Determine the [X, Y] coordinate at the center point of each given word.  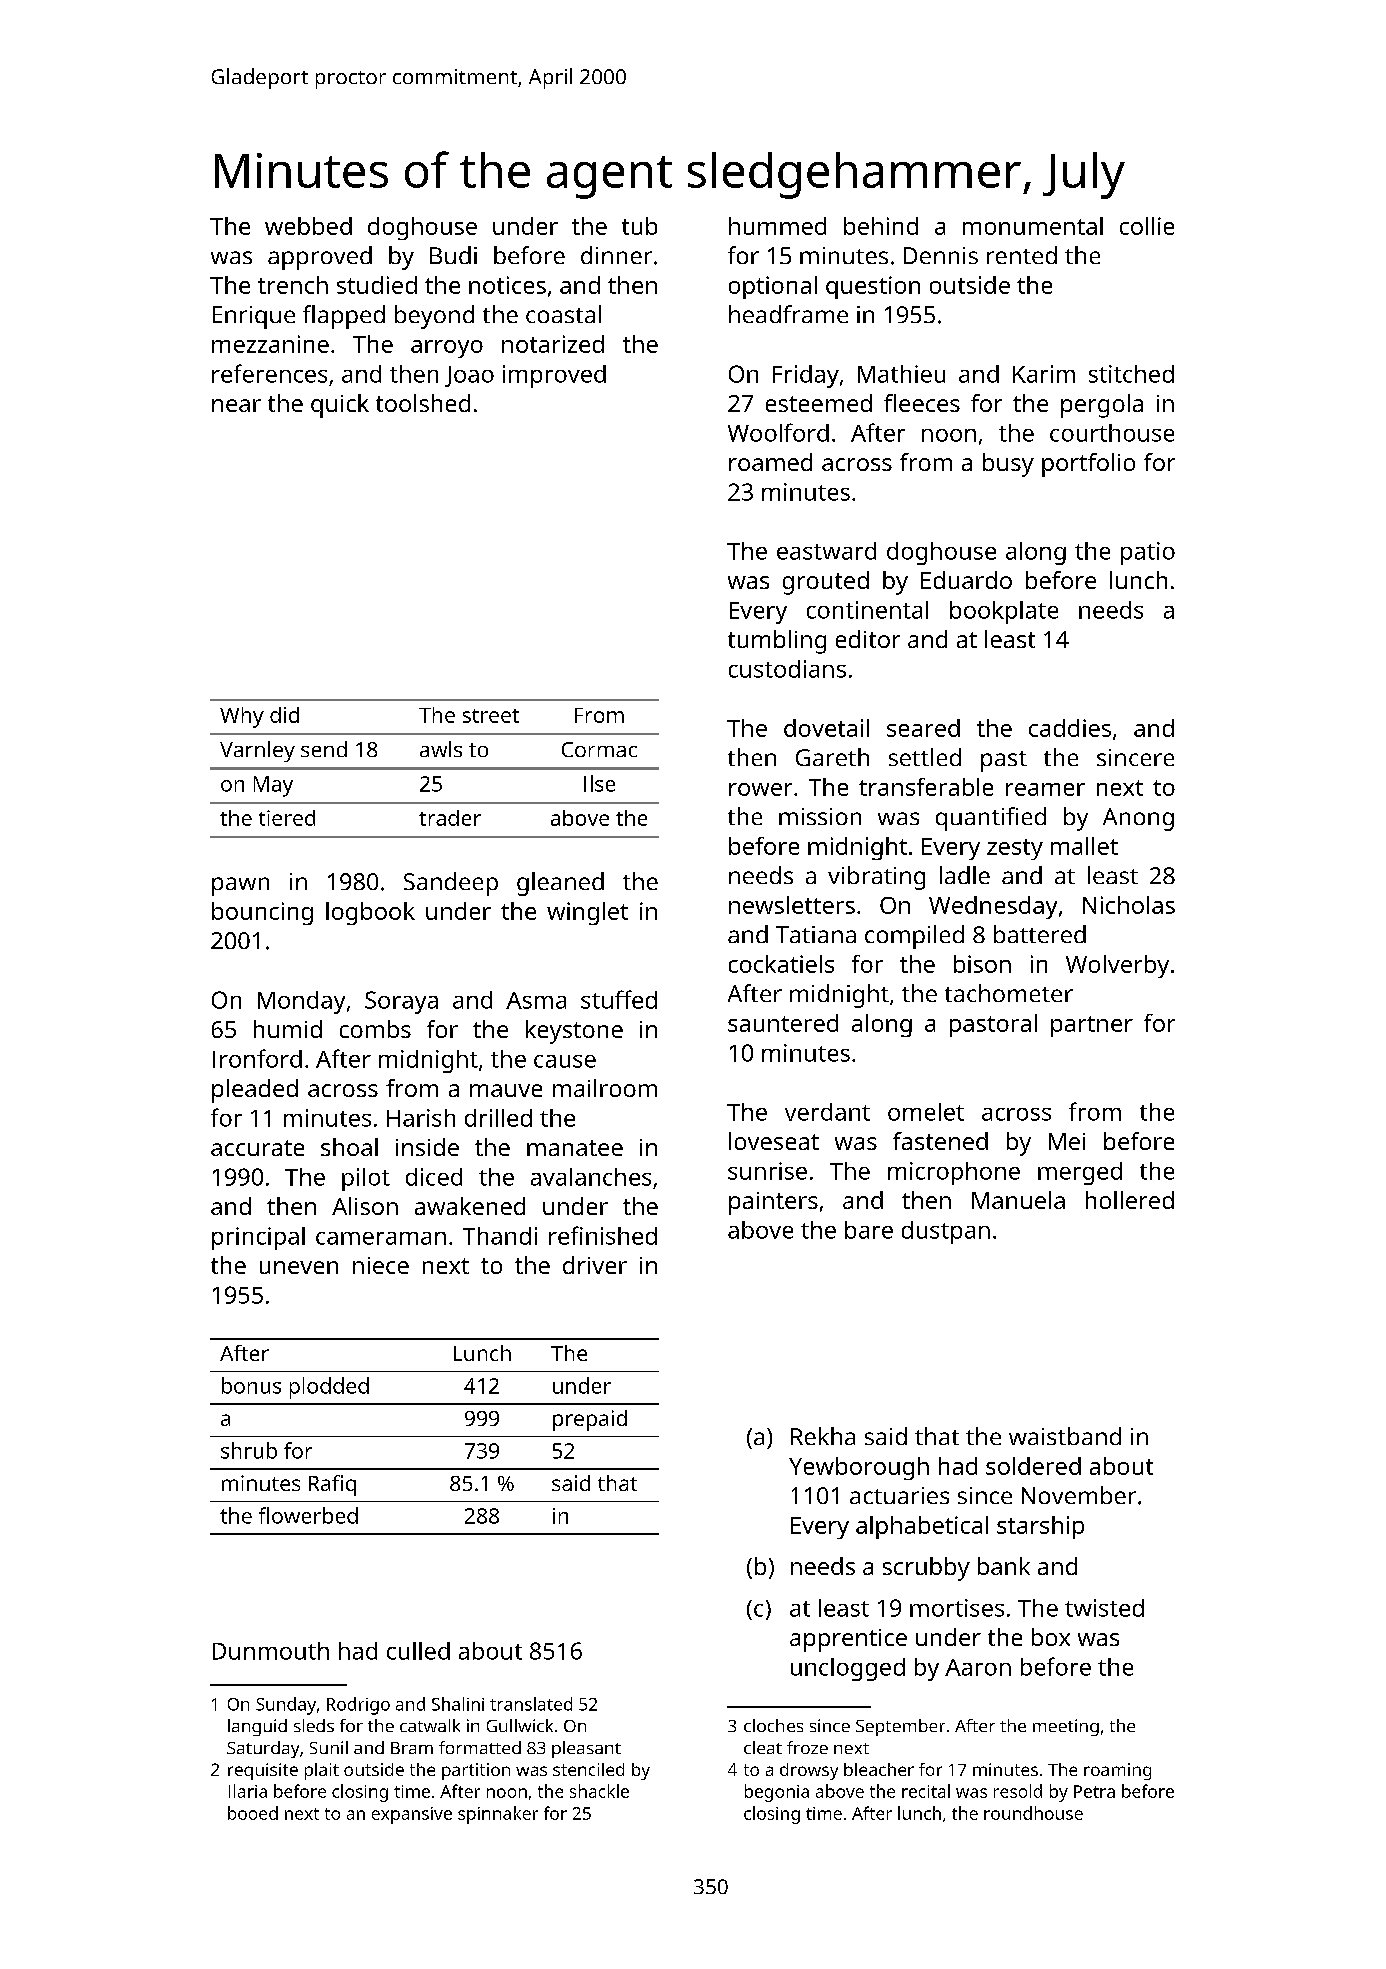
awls [441, 749]
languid [257, 1727]
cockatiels [781, 964]
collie [1147, 226]
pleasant [586, 1749]
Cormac [599, 749]
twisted [1104, 1608]
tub [639, 226]
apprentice [848, 1640]
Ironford [257, 1058]
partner [1092, 1026]
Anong [1138, 819]
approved [320, 258]
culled [418, 1651]
